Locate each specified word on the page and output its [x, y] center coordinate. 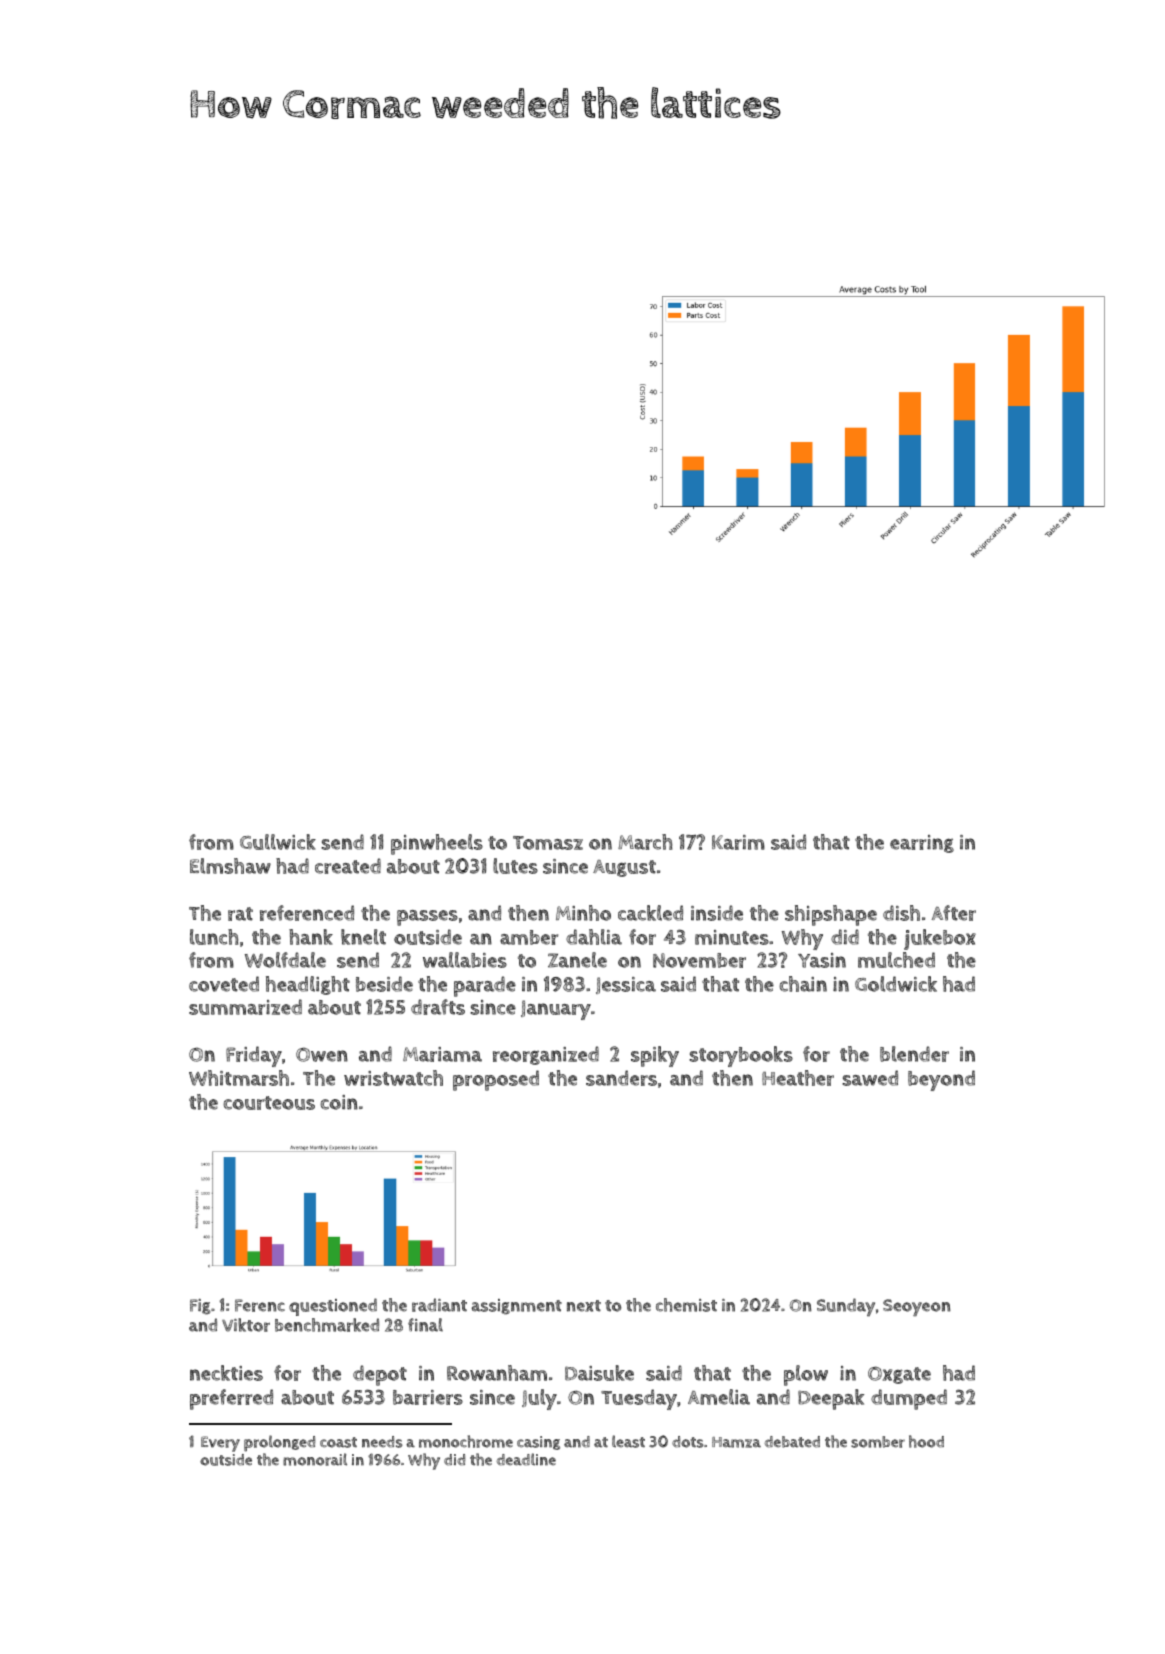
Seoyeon [917, 1307]
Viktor [246, 1325]
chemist [686, 1305]
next [584, 1306]
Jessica [626, 985]
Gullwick [278, 842]
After [954, 913]
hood [926, 1441]
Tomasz [548, 843]
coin [339, 1102]
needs [382, 1442]
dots [688, 1442]
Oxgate [899, 1375]
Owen [322, 1054]
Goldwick [896, 984]
